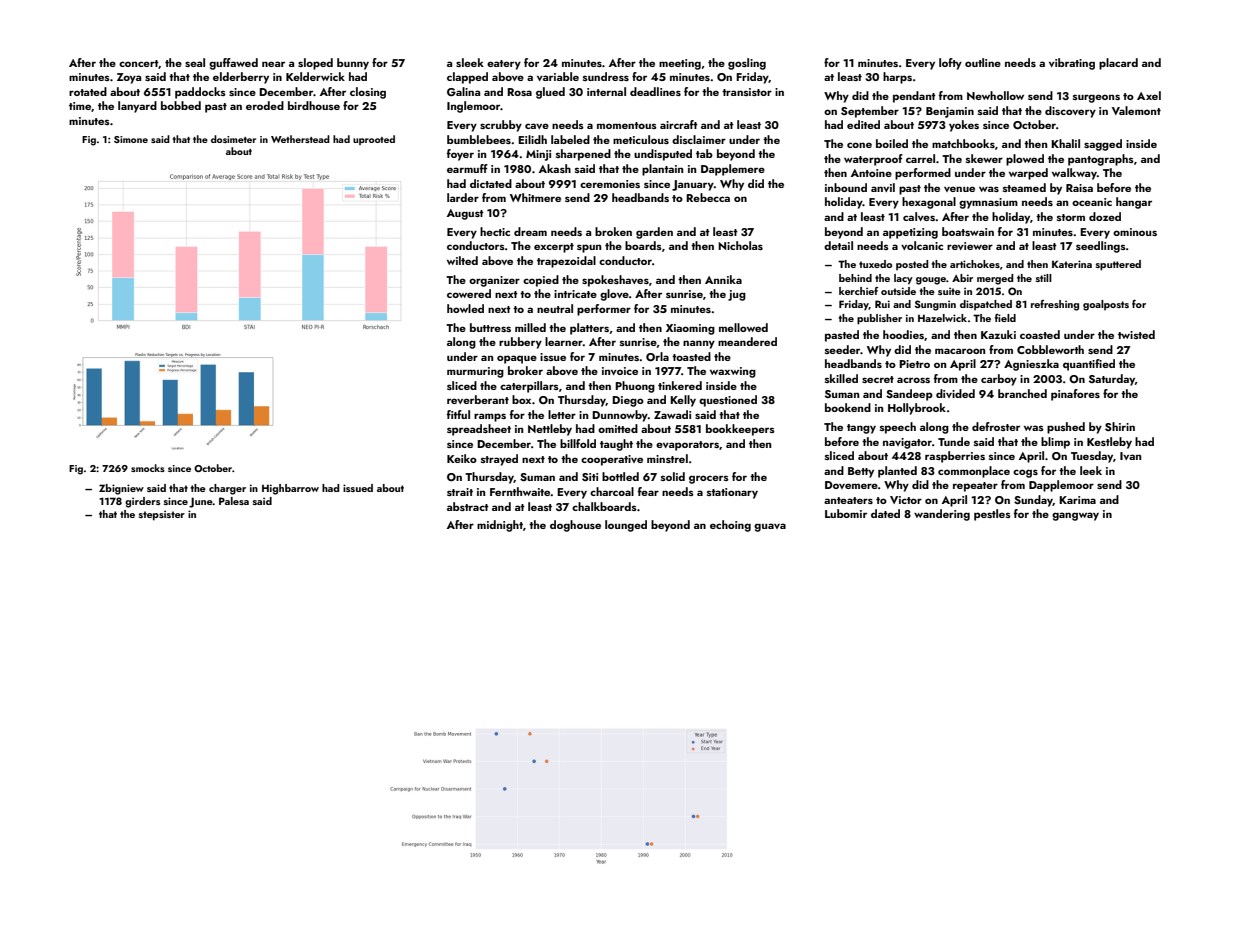 Image resolution: width=1233 pixels, height=952 pixels. I want to click on stepsister, so click(162, 515).
